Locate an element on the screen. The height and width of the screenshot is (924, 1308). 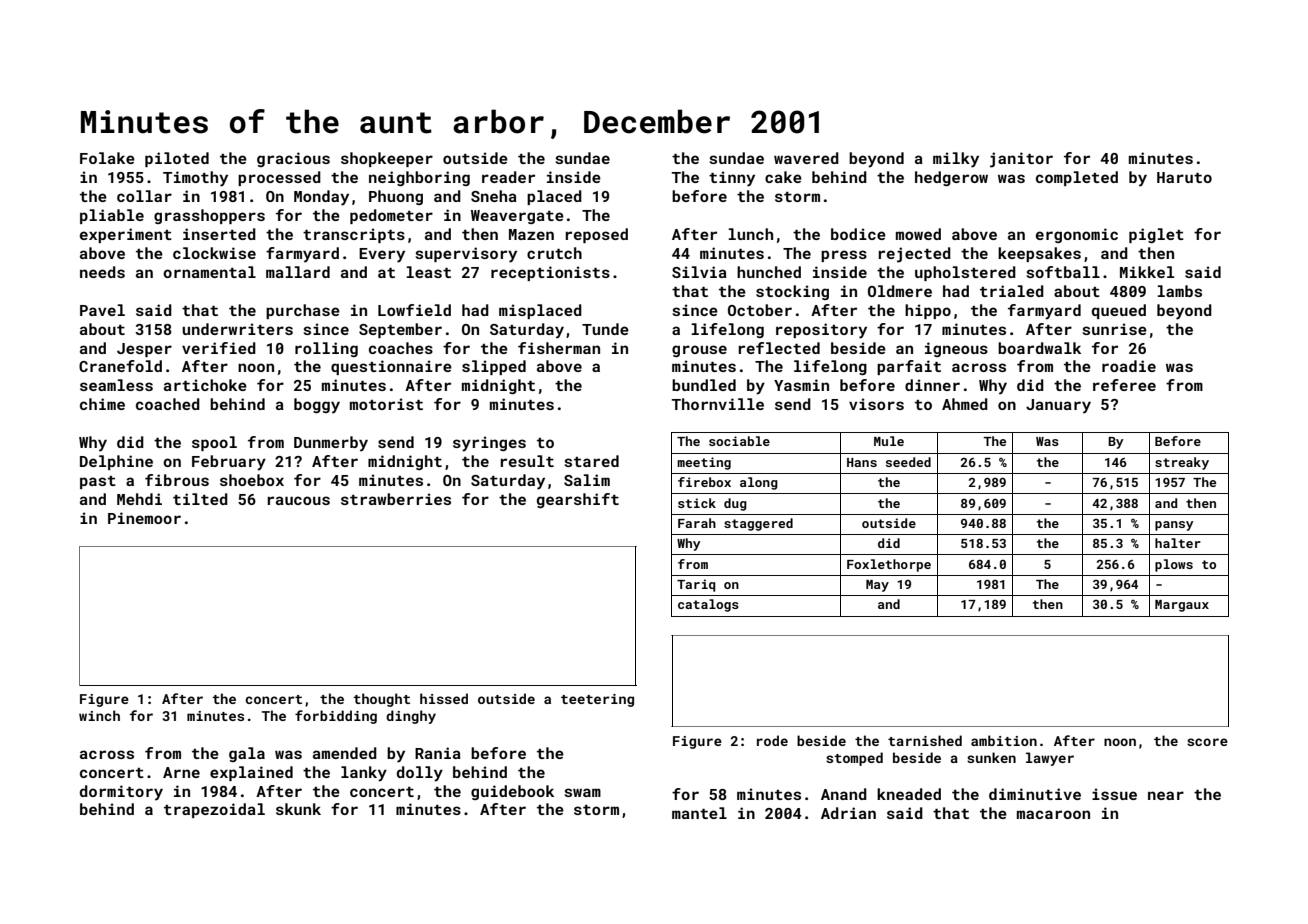
tinny is located at coordinates (732, 179).
